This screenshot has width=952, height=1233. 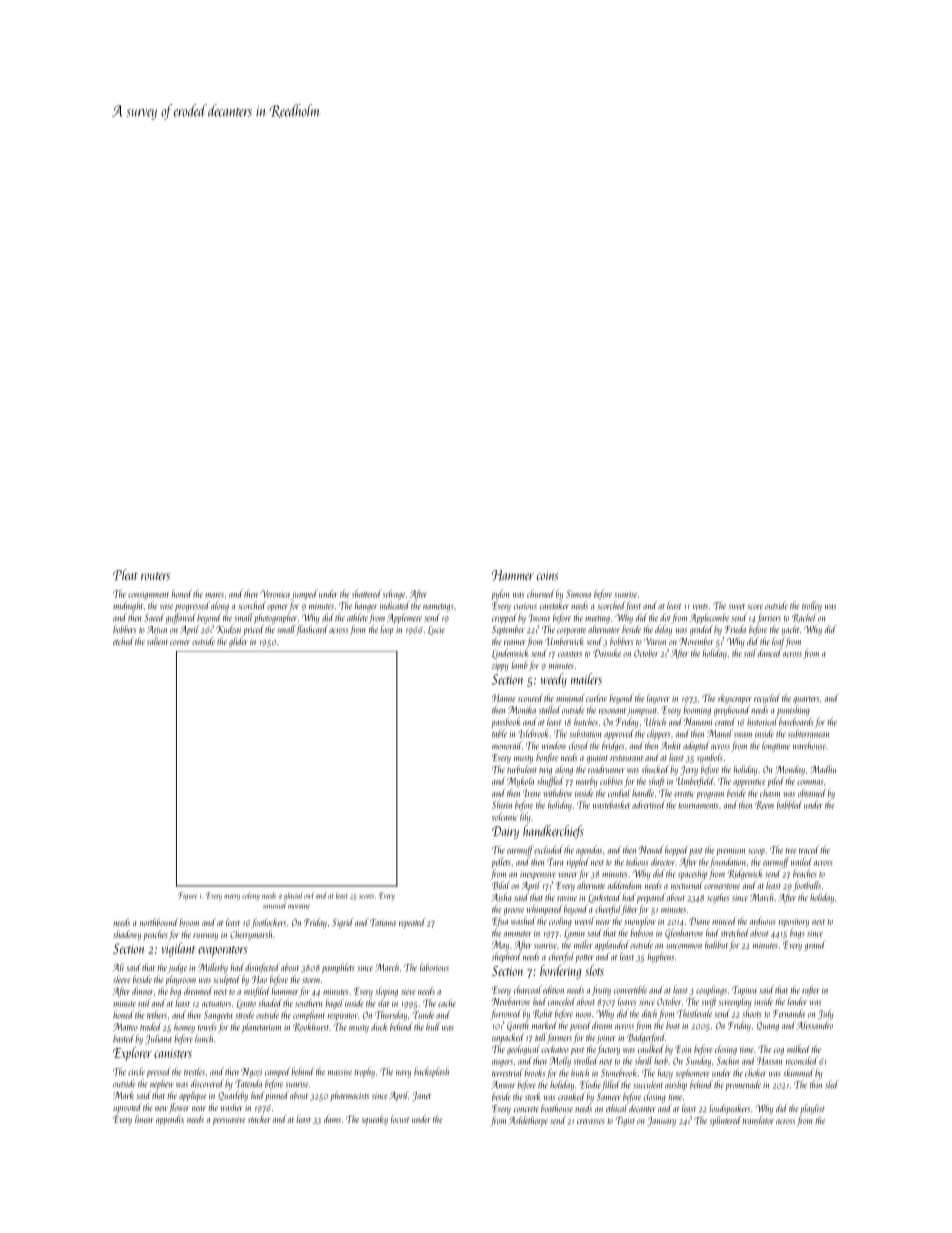 I want to click on caretaker, so click(x=554, y=605).
